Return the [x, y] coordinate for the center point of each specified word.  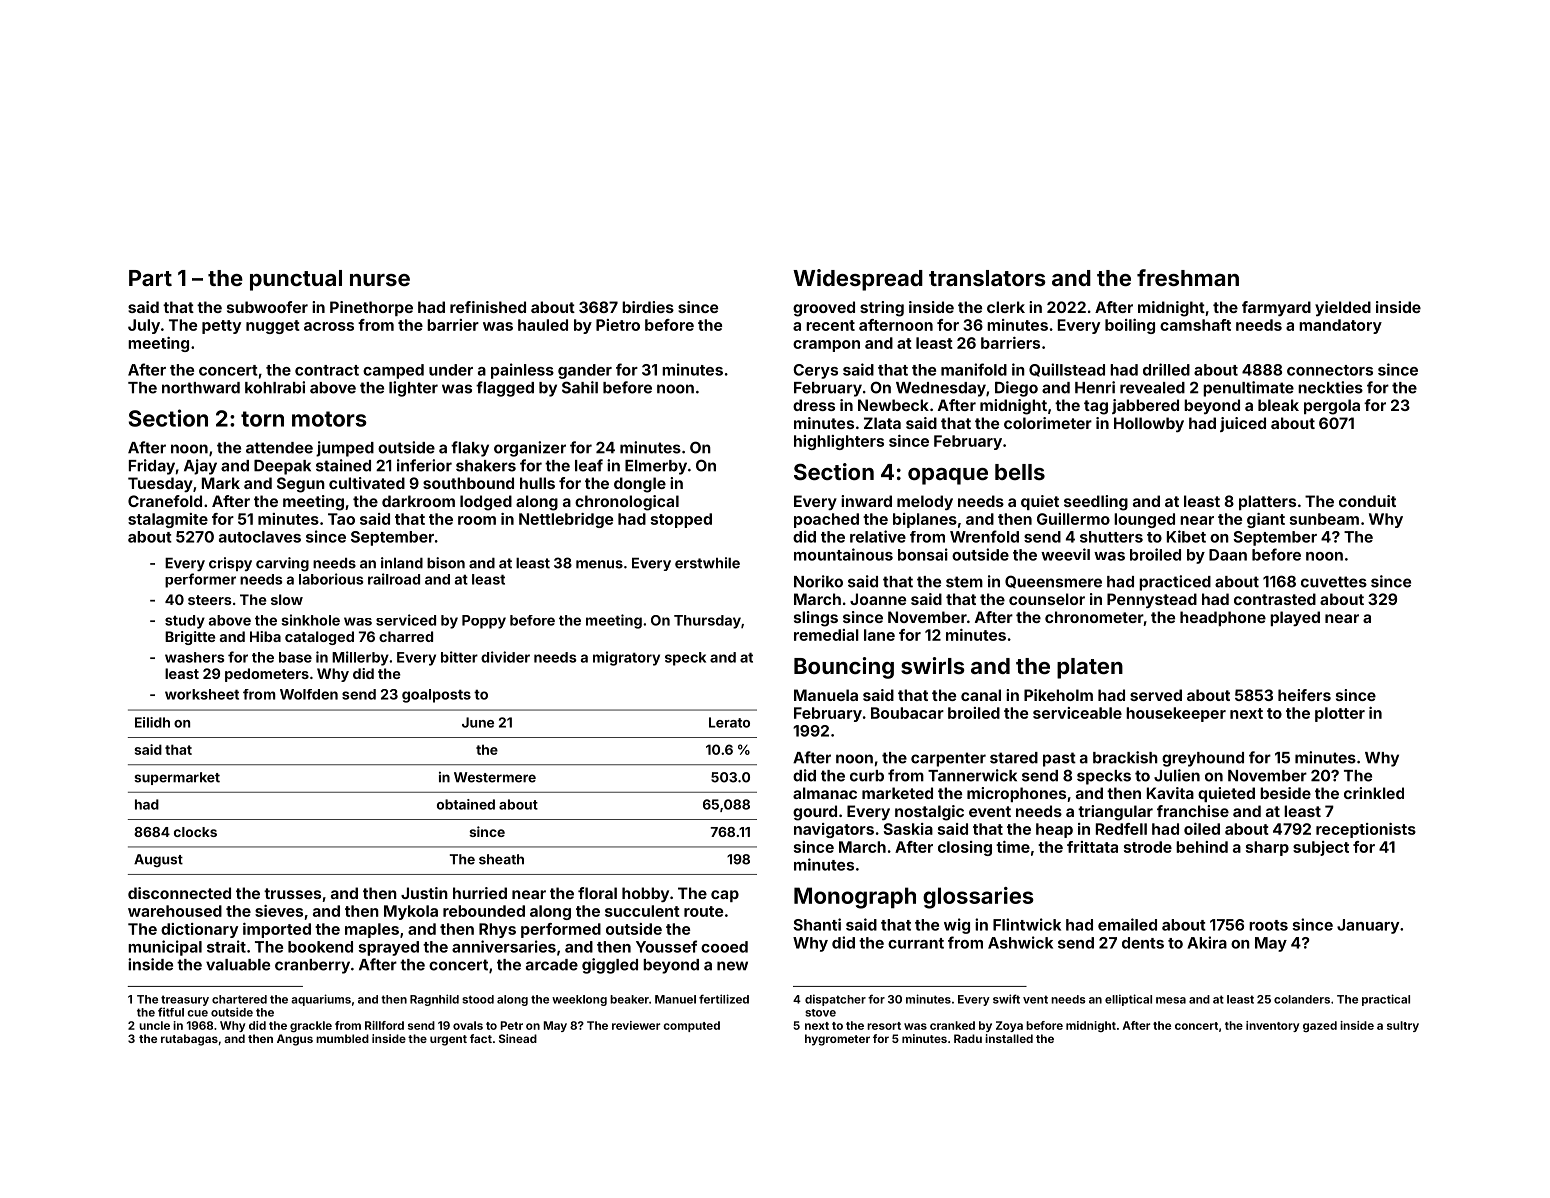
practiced [1175, 583]
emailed [1127, 924]
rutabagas [189, 1040]
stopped [681, 520]
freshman [1188, 277]
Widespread [858, 280]
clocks [195, 832]
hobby [645, 894]
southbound [468, 483]
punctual [296, 280]
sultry [1403, 1026]
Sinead [518, 1038]
